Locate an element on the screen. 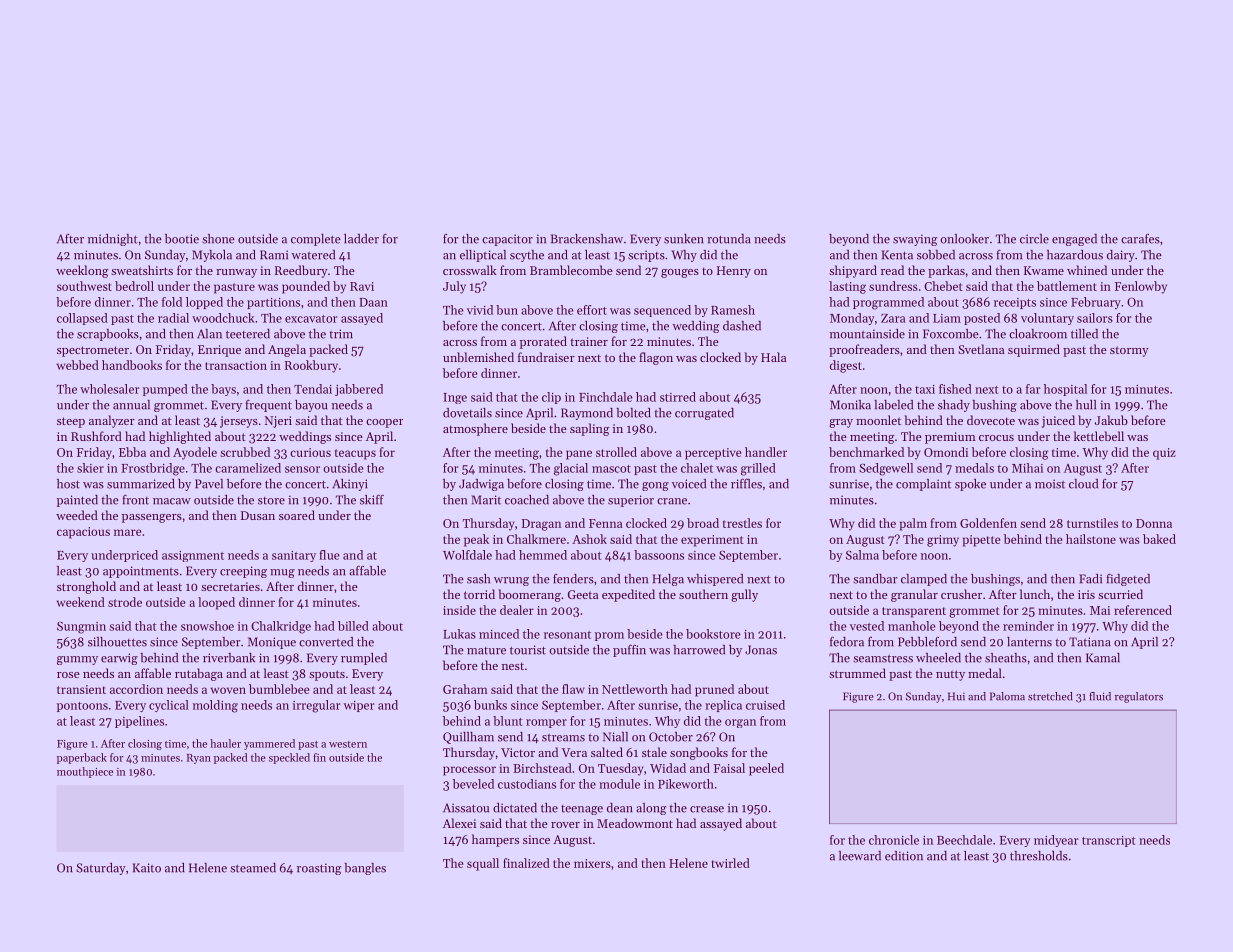  peeled is located at coordinates (766, 769).
